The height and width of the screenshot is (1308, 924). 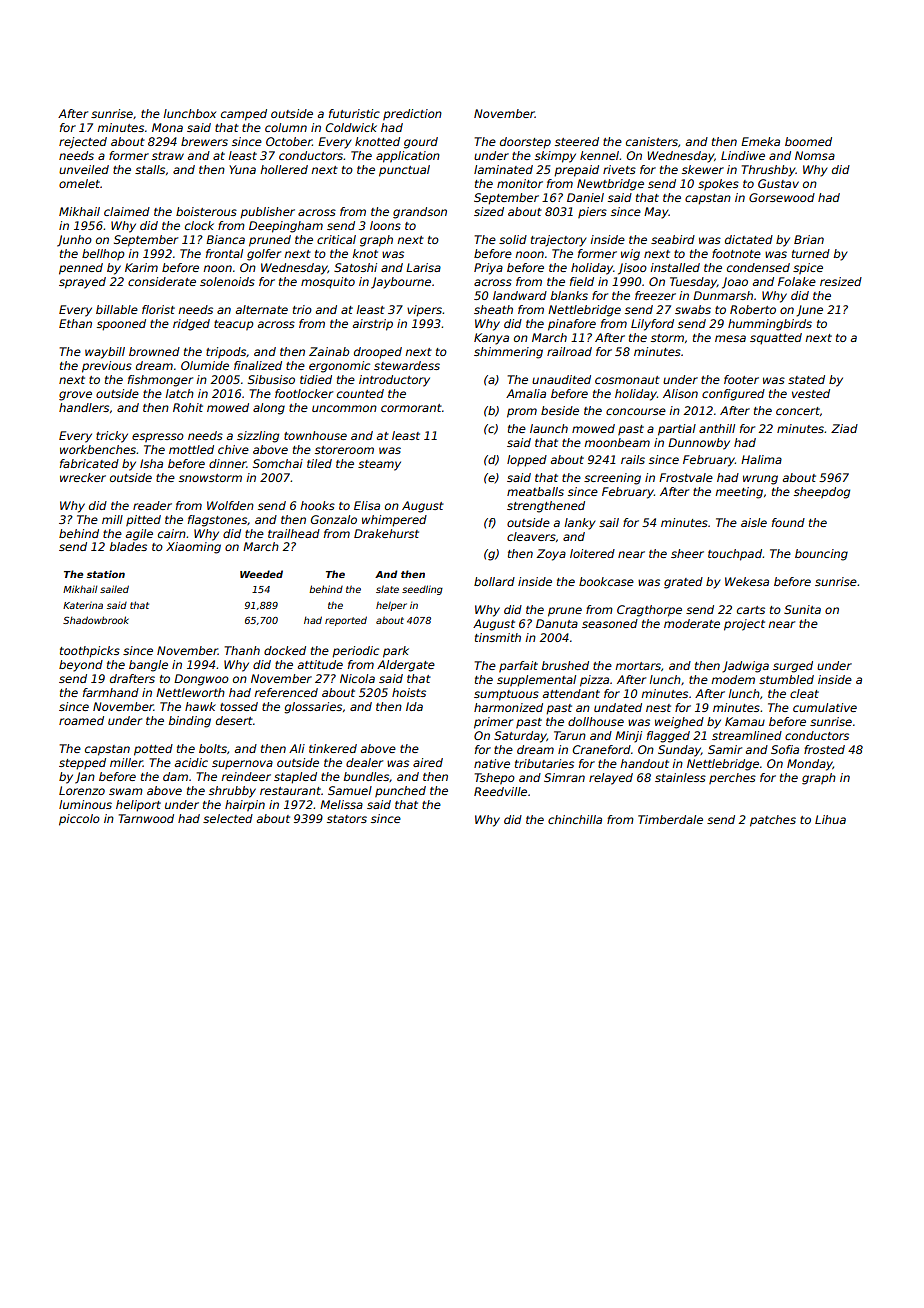 I want to click on seabird, so click(x=673, y=239).
